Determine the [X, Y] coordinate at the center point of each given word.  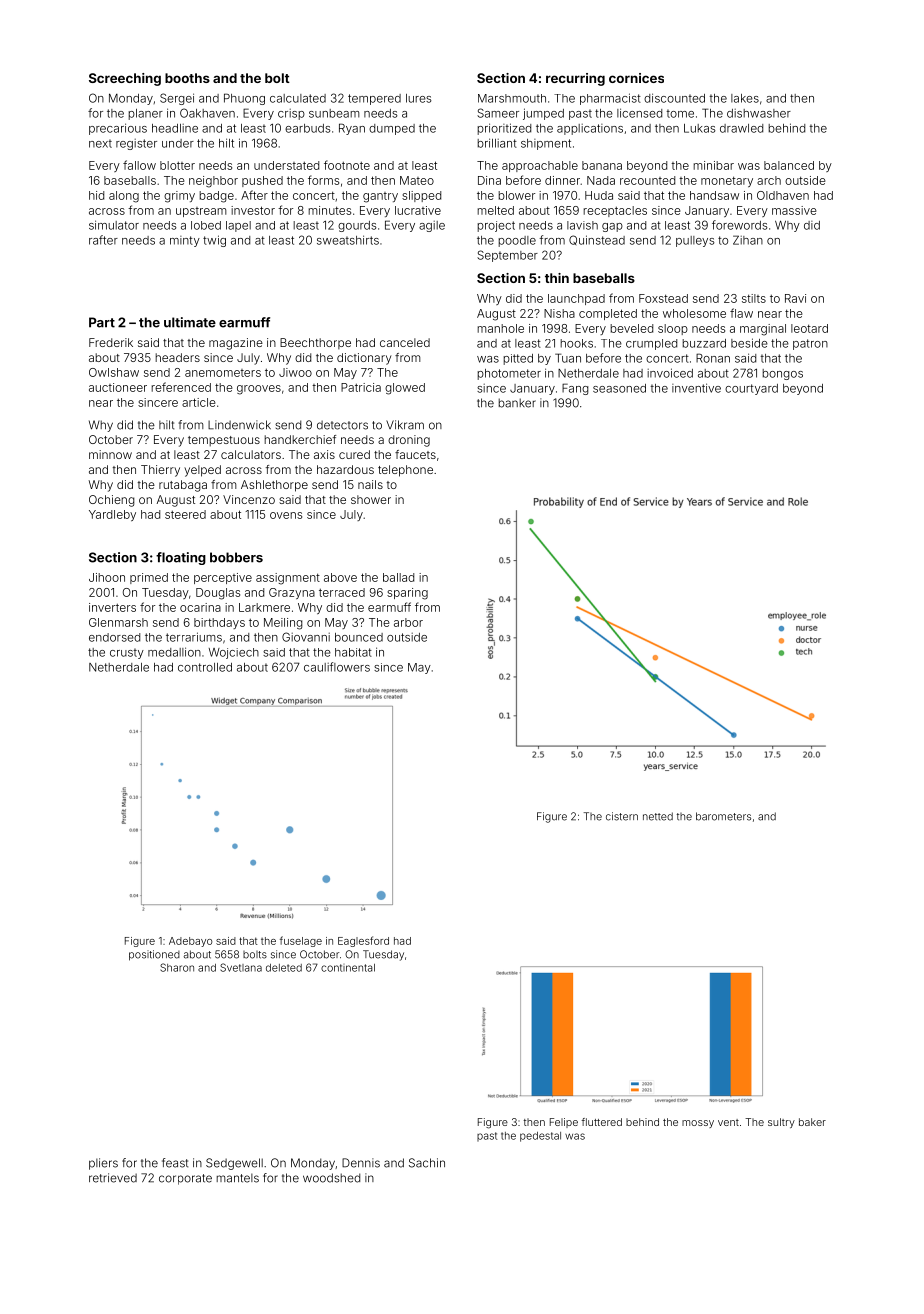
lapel [238, 226]
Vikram [405, 425]
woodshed [331, 1178]
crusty [127, 653]
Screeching [125, 79]
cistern [622, 816]
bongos [782, 374]
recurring [575, 79]
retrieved [113, 1178]
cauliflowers [337, 667]
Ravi [795, 298]
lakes [745, 98]
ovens [286, 515]
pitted [518, 359]
